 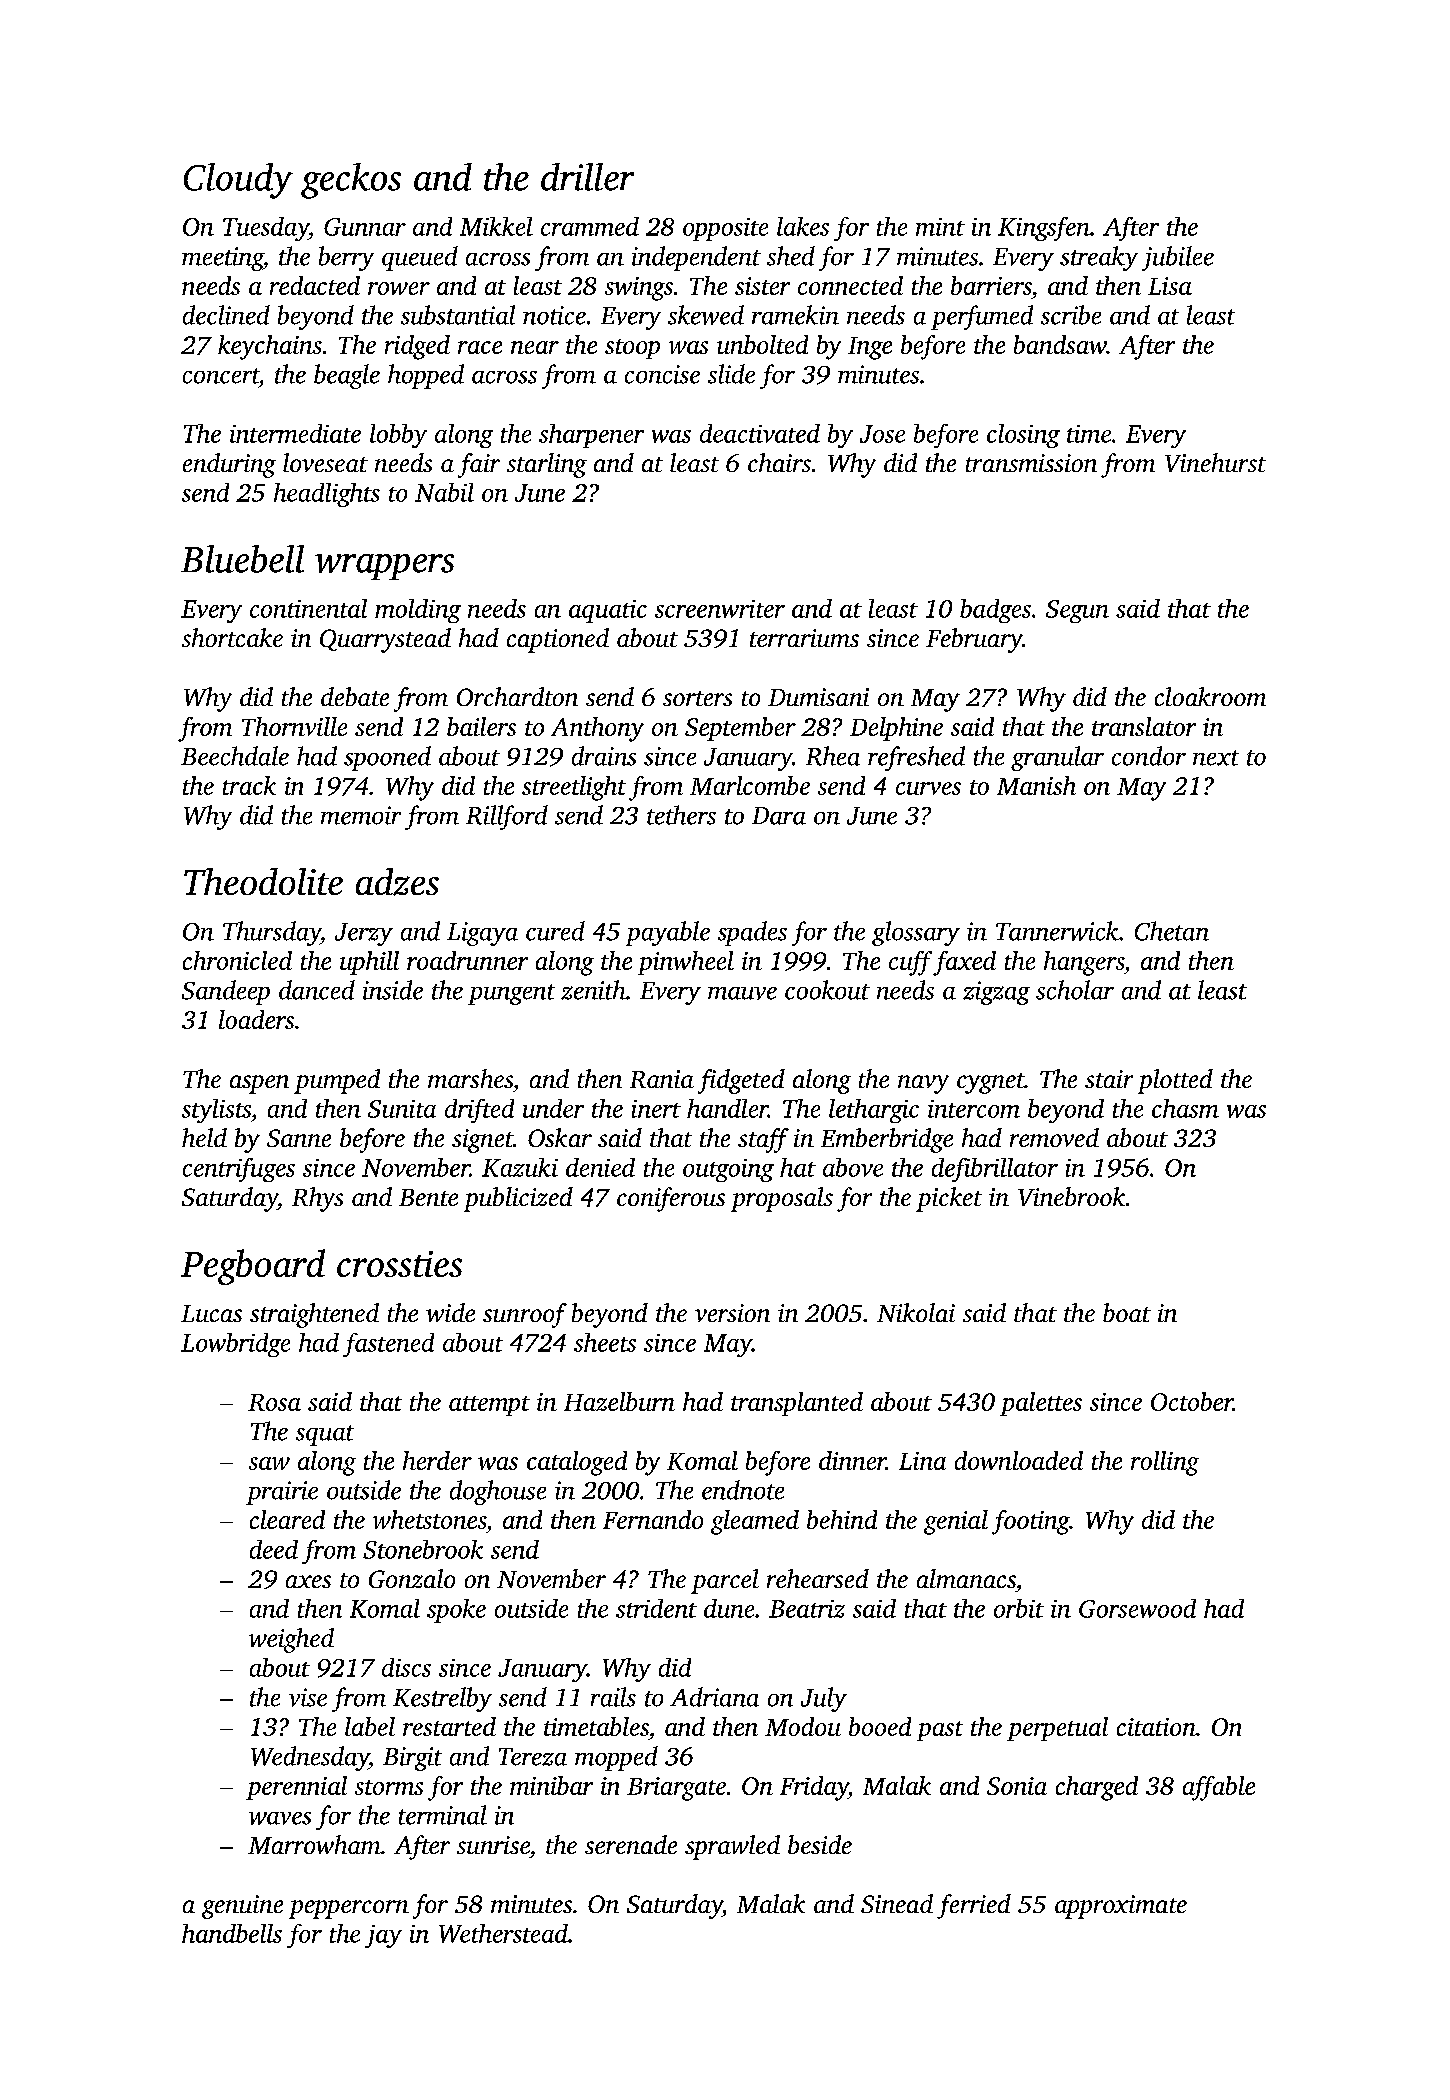 I want to click on Lowbridge, so click(x=235, y=1345).
